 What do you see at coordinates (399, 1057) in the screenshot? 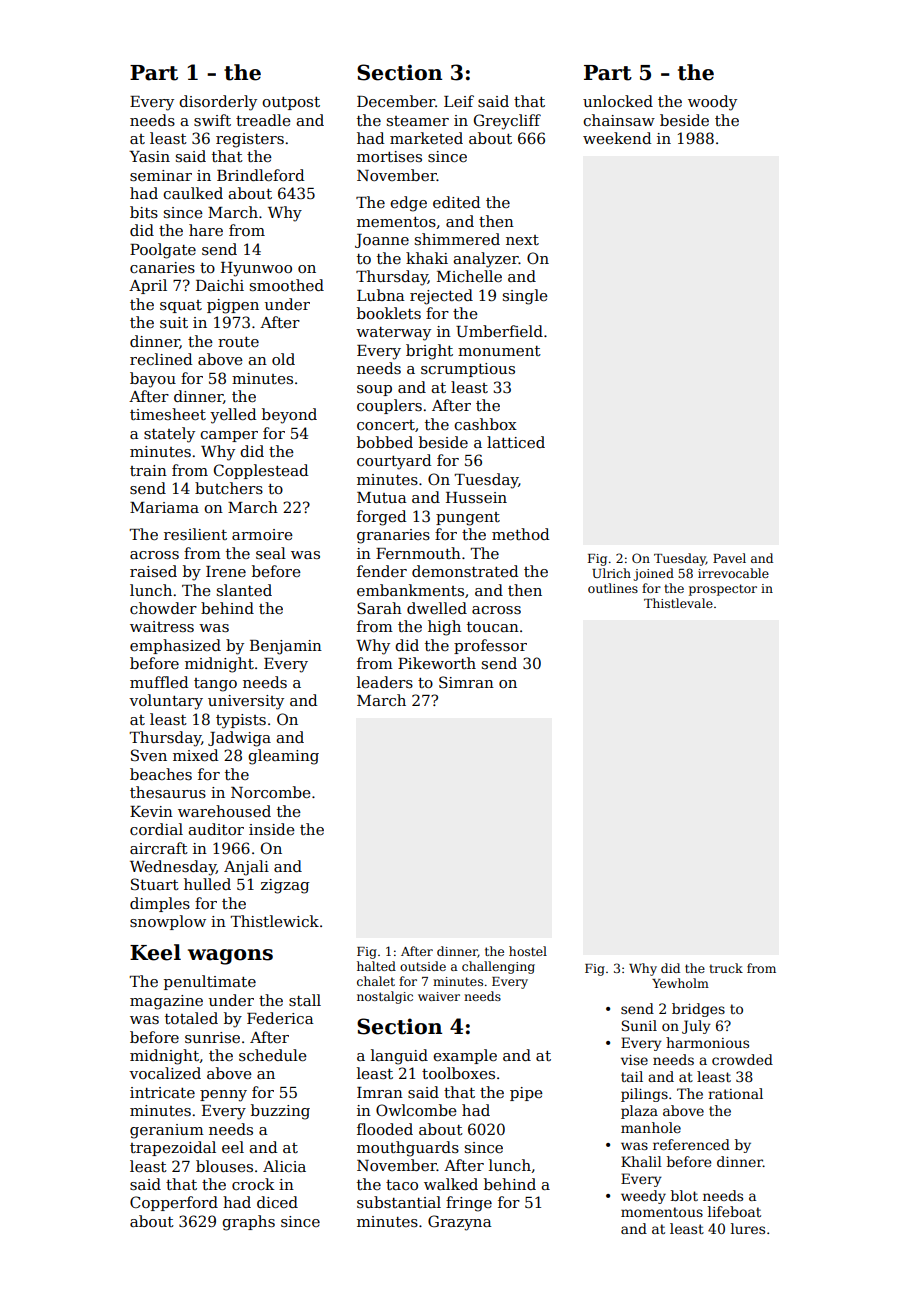
I see `languid` at bounding box center [399, 1057].
